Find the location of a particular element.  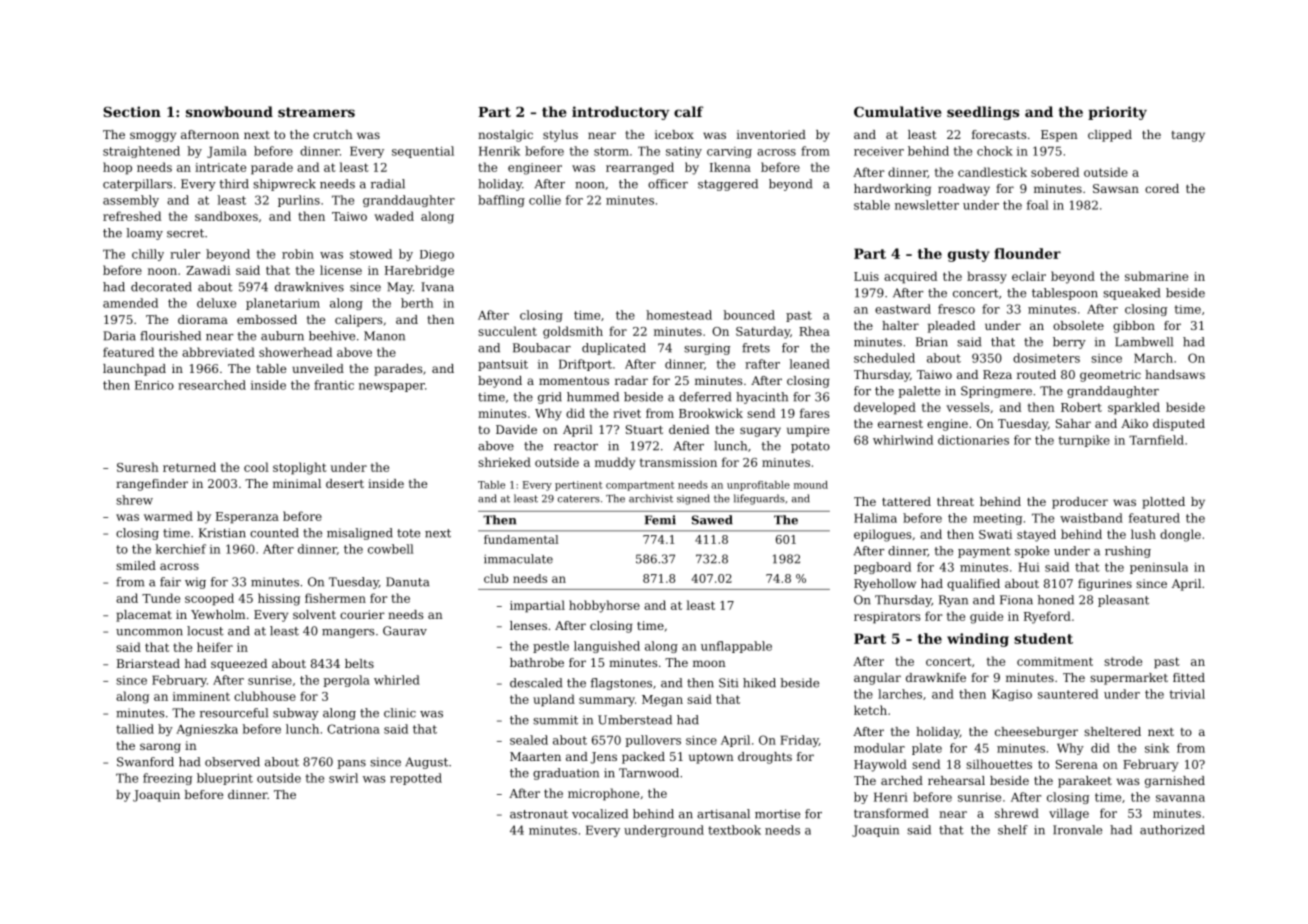

mangers is located at coordinates (348, 633).
